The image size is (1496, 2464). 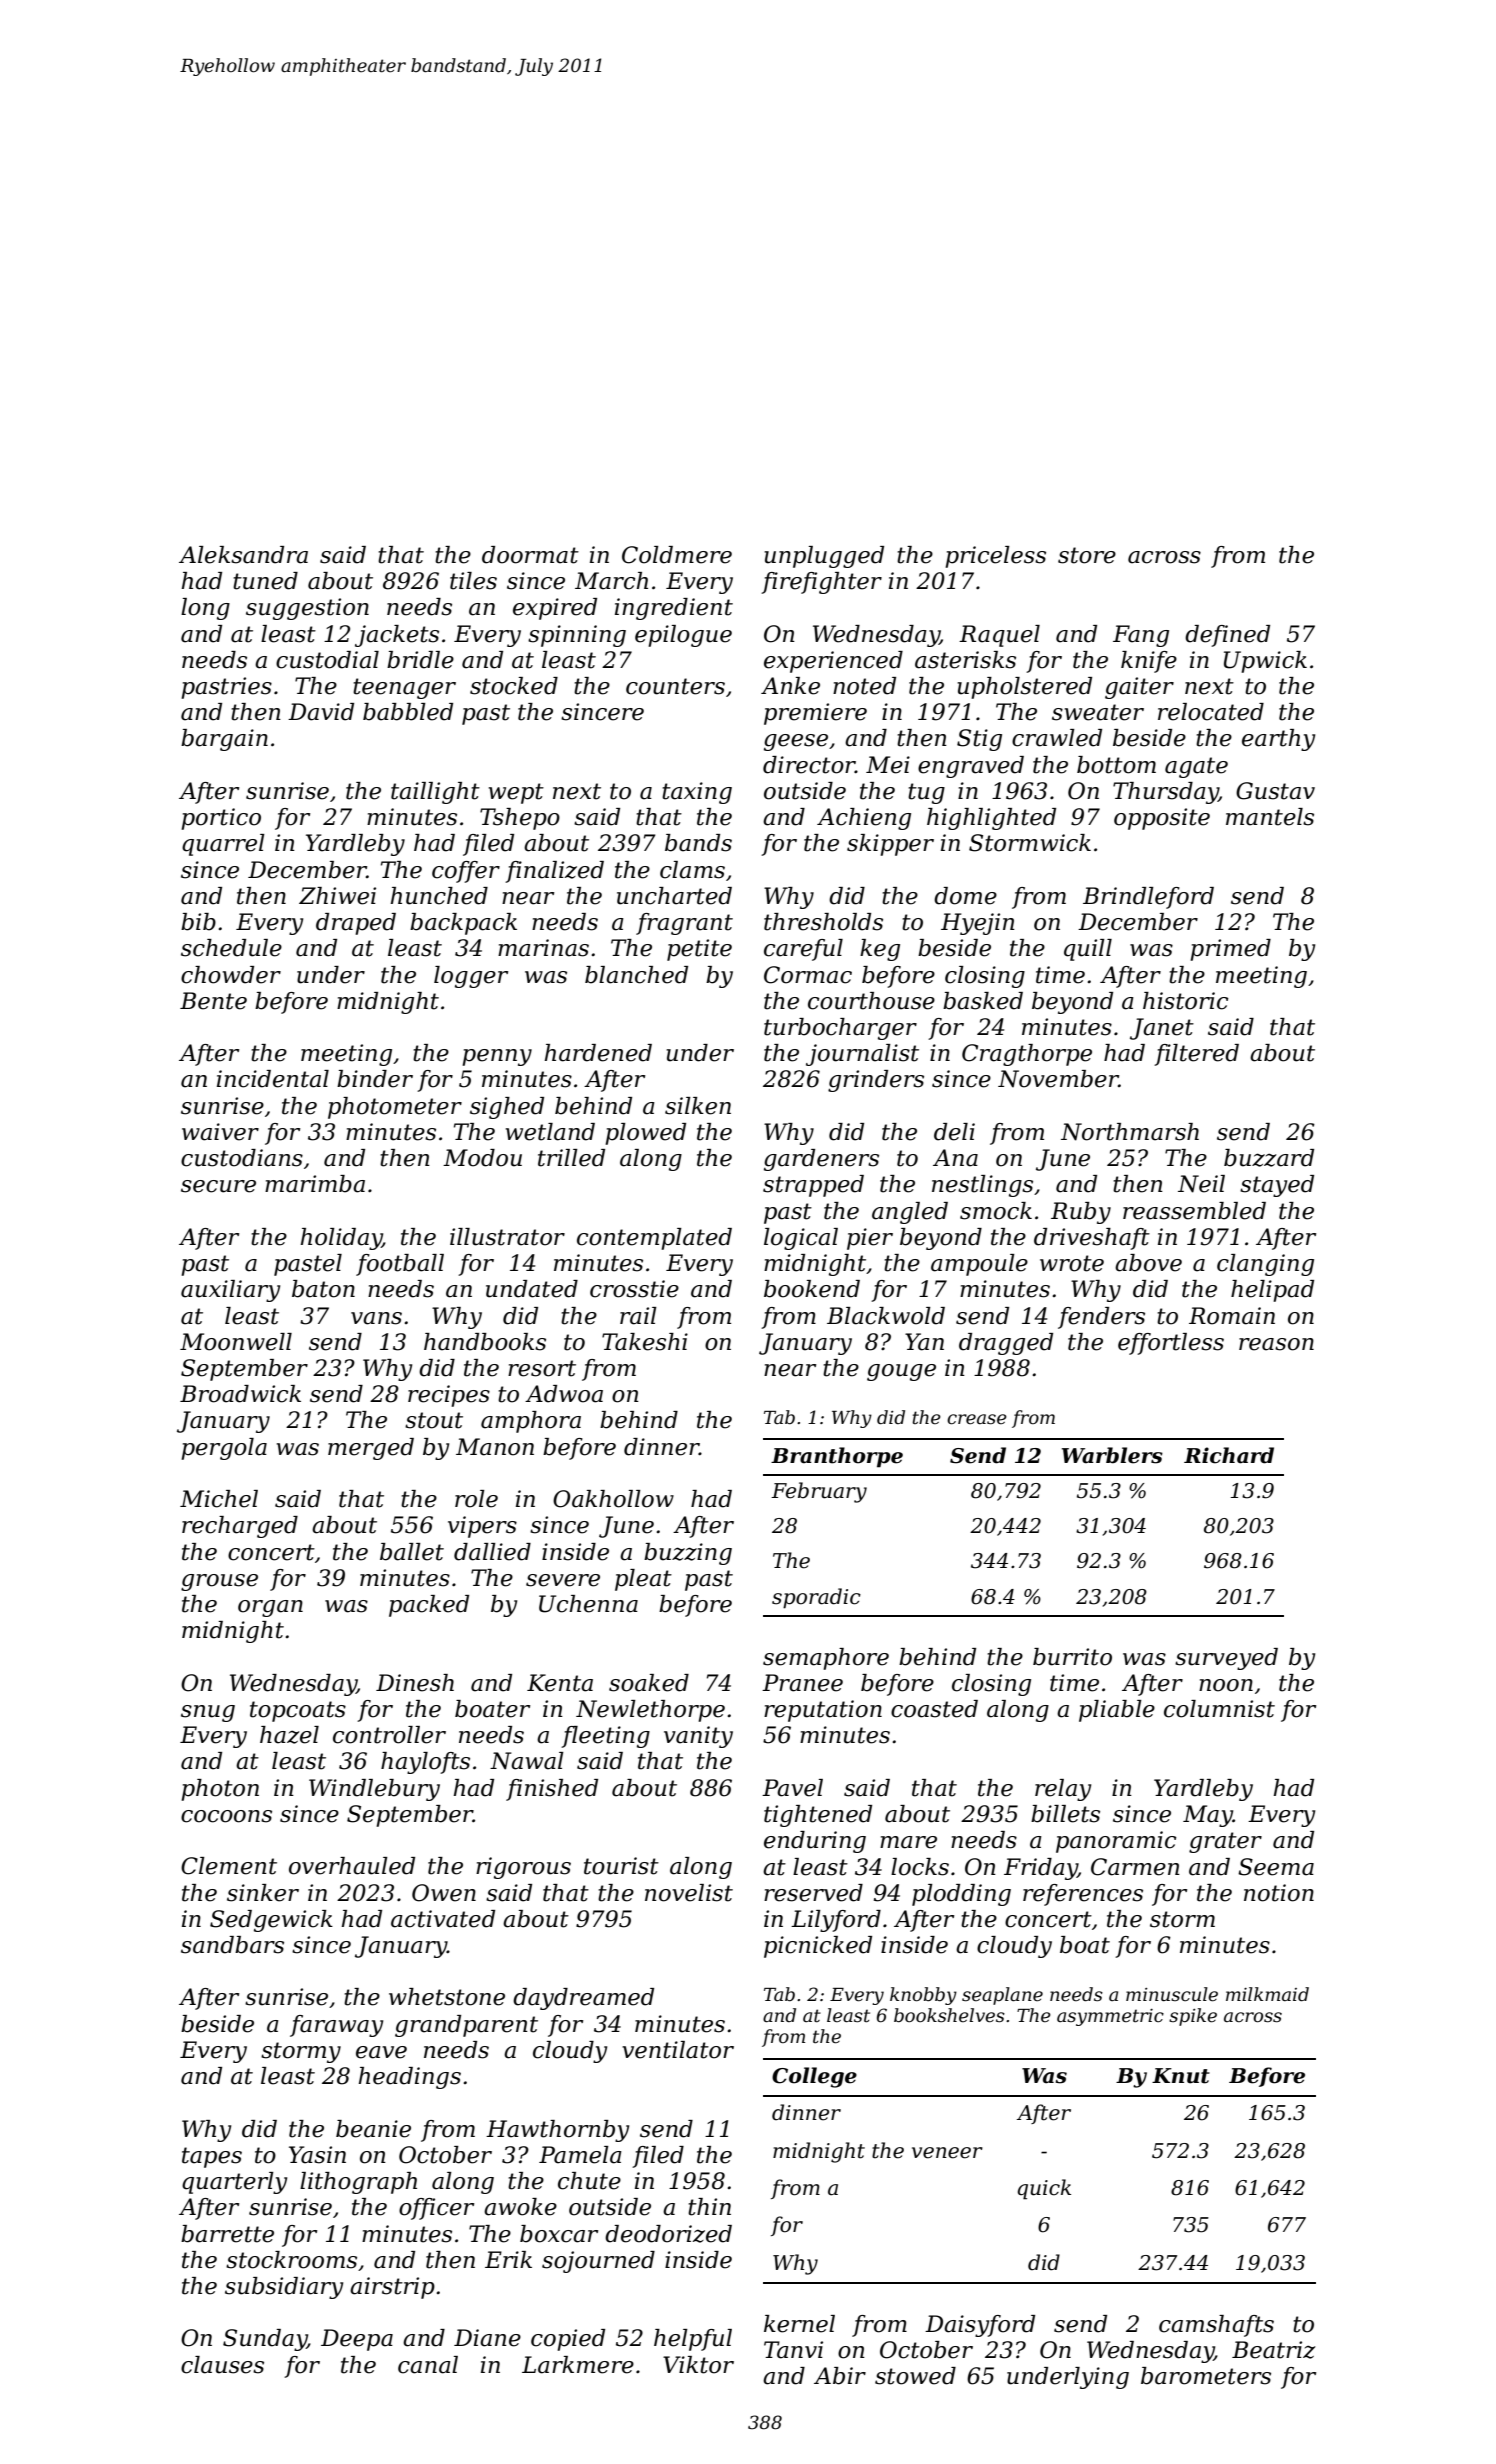 I want to click on Abir, so click(x=840, y=2376).
